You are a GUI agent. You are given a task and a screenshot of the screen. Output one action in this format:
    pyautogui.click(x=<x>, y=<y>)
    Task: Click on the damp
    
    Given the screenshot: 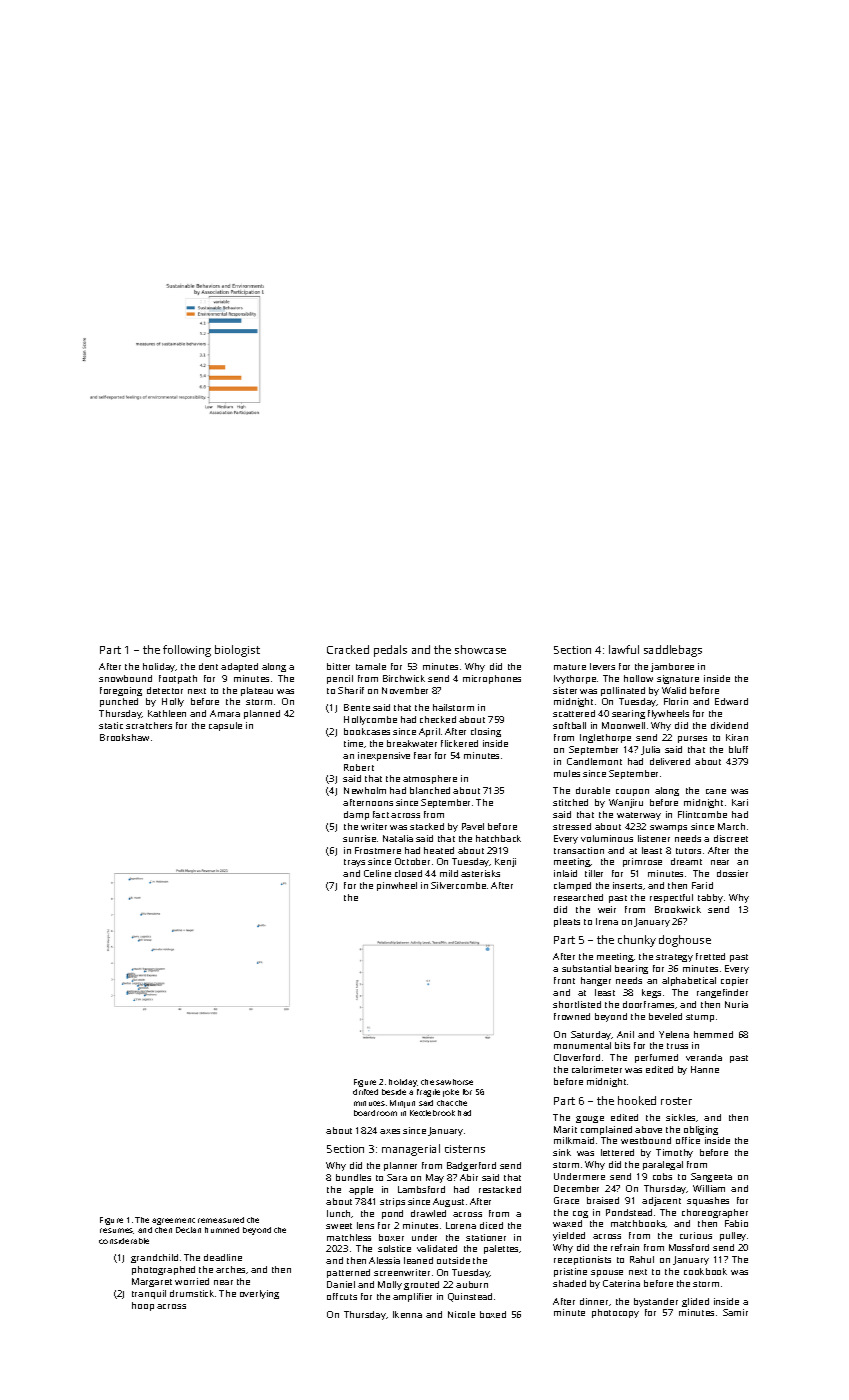 What is the action you would take?
    pyautogui.click(x=356, y=815)
